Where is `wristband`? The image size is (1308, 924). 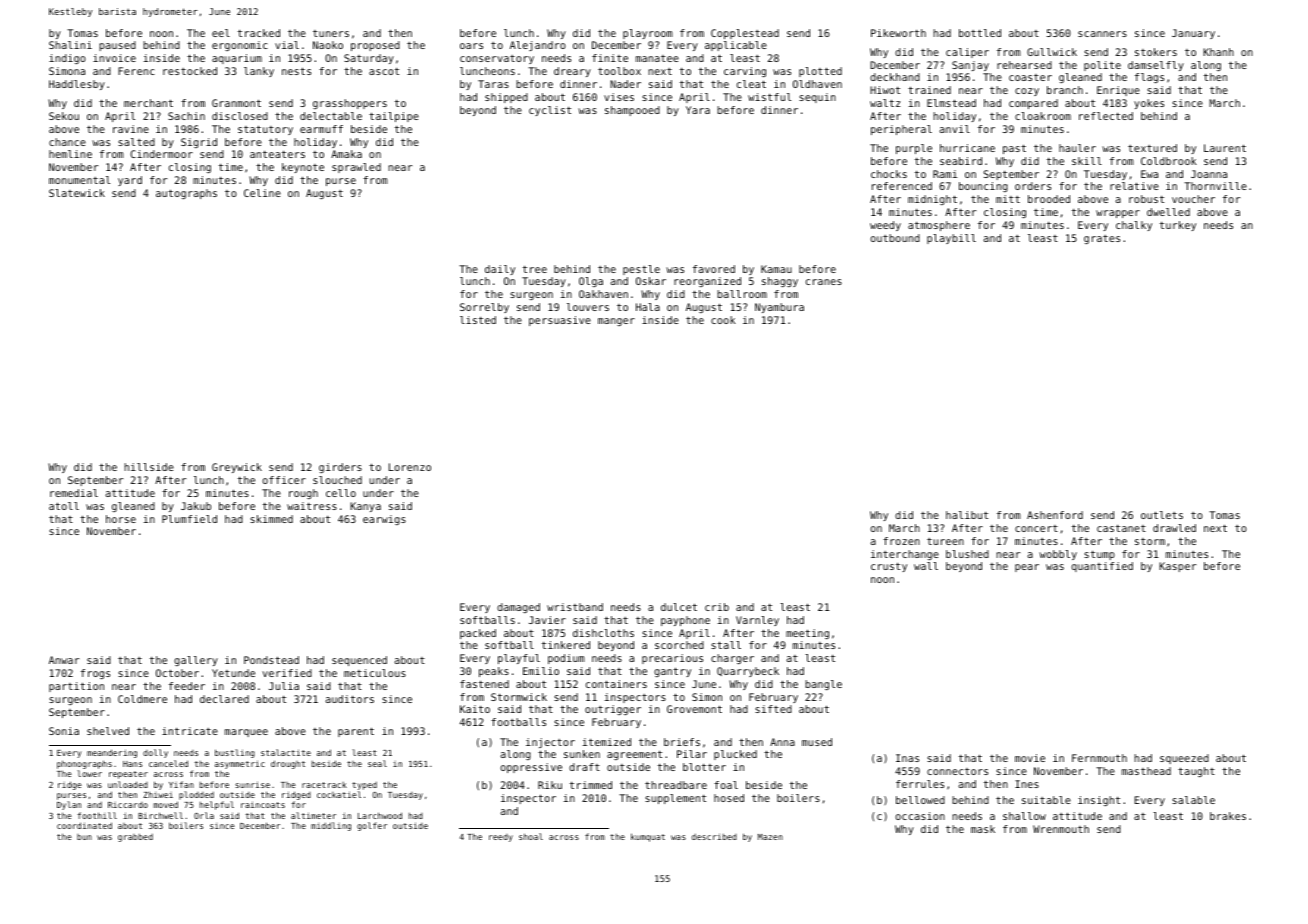
wristband is located at coordinates (575, 607).
